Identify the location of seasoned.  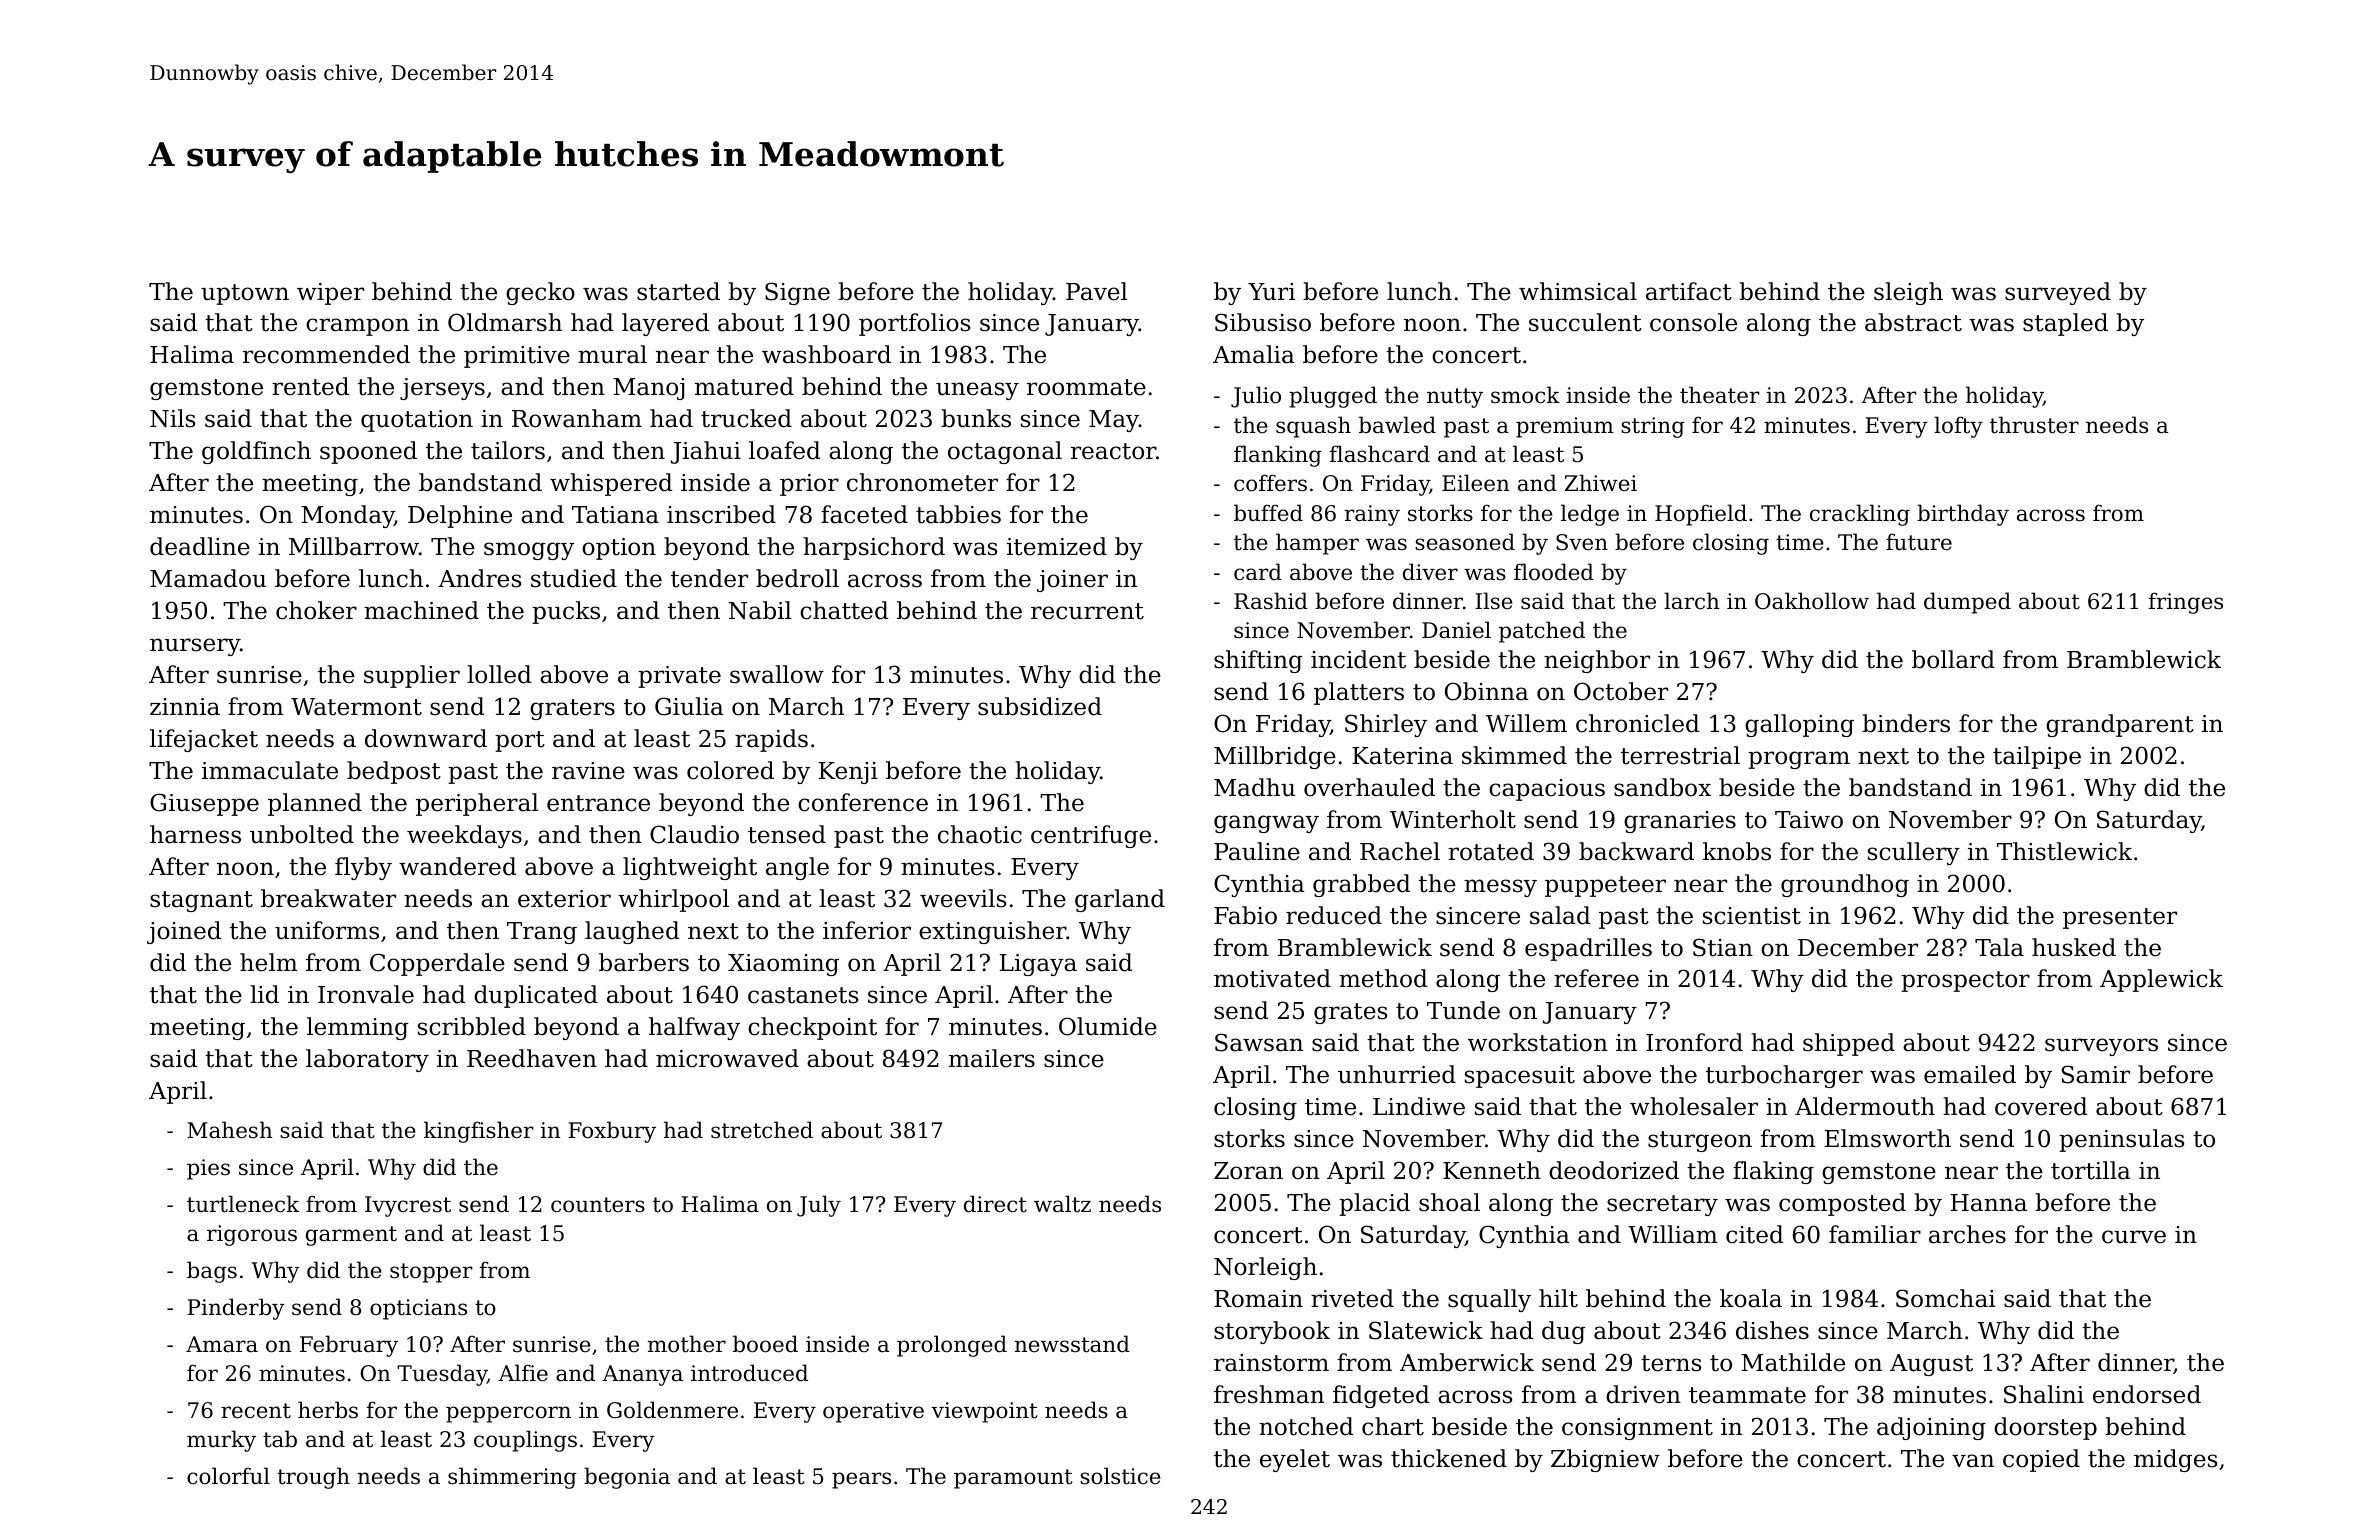
(1465, 542).
